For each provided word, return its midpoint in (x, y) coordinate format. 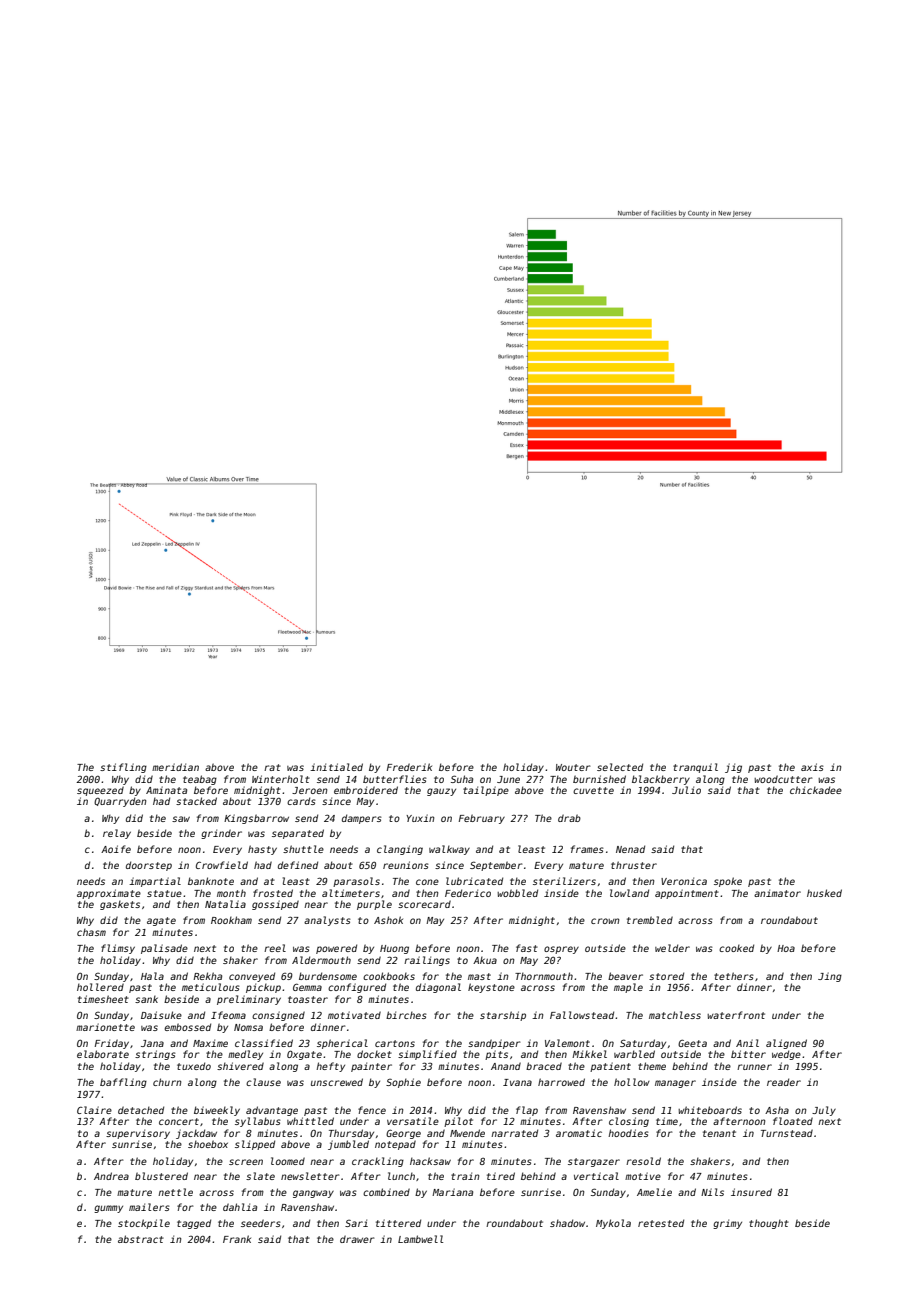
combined (386, 1192)
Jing (830, 977)
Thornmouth (544, 976)
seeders (261, 1223)
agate (161, 921)
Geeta (692, 1043)
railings (427, 961)
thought (769, 1224)
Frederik (409, 767)
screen (246, 1162)
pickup (263, 988)
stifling (123, 768)
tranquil (695, 768)
